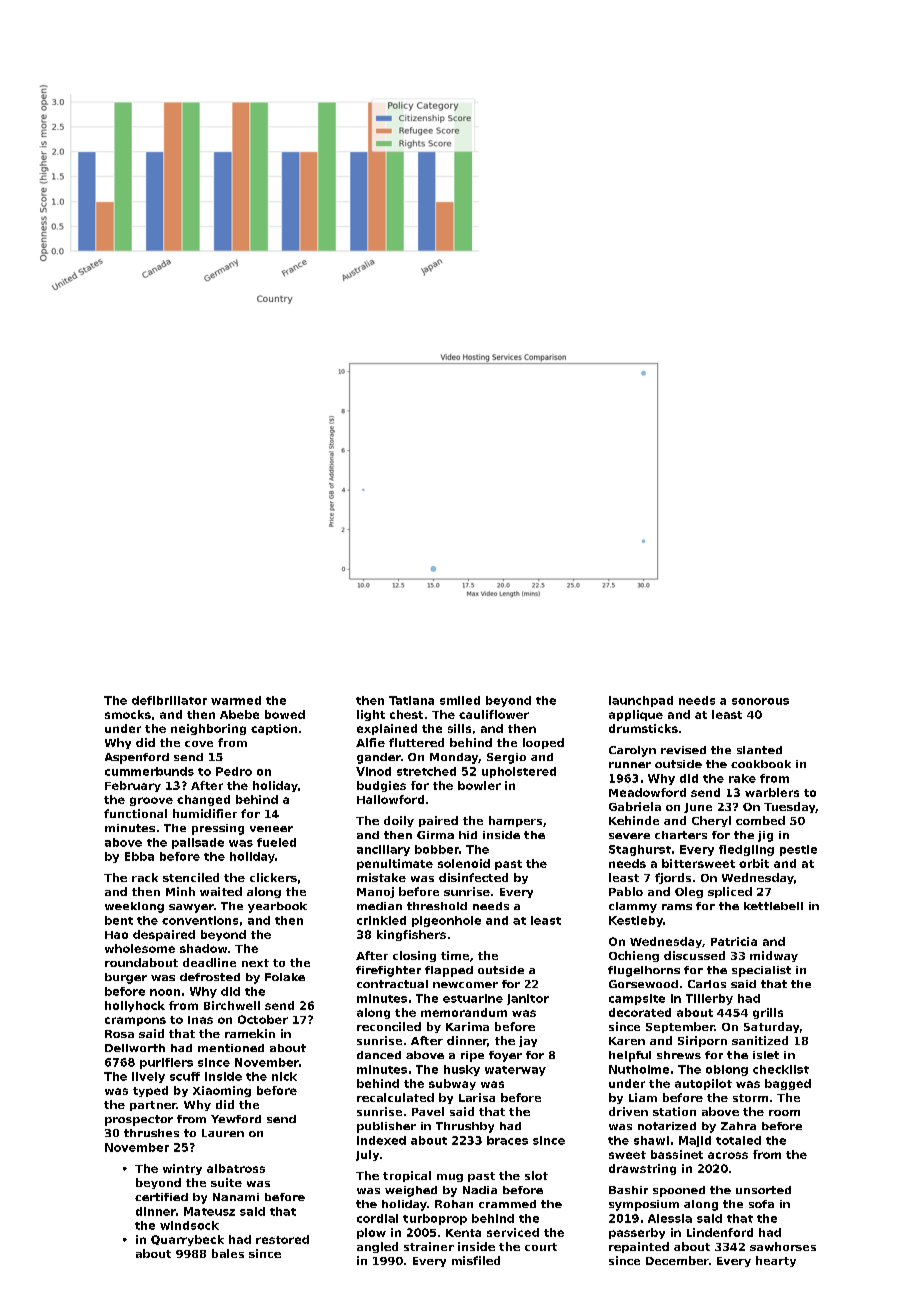 Image resolution: width=924 pixels, height=1308 pixels. What do you see at coordinates (460, 700) in the screenshot?
I see `smiled` at bounding box center [460, 700].
